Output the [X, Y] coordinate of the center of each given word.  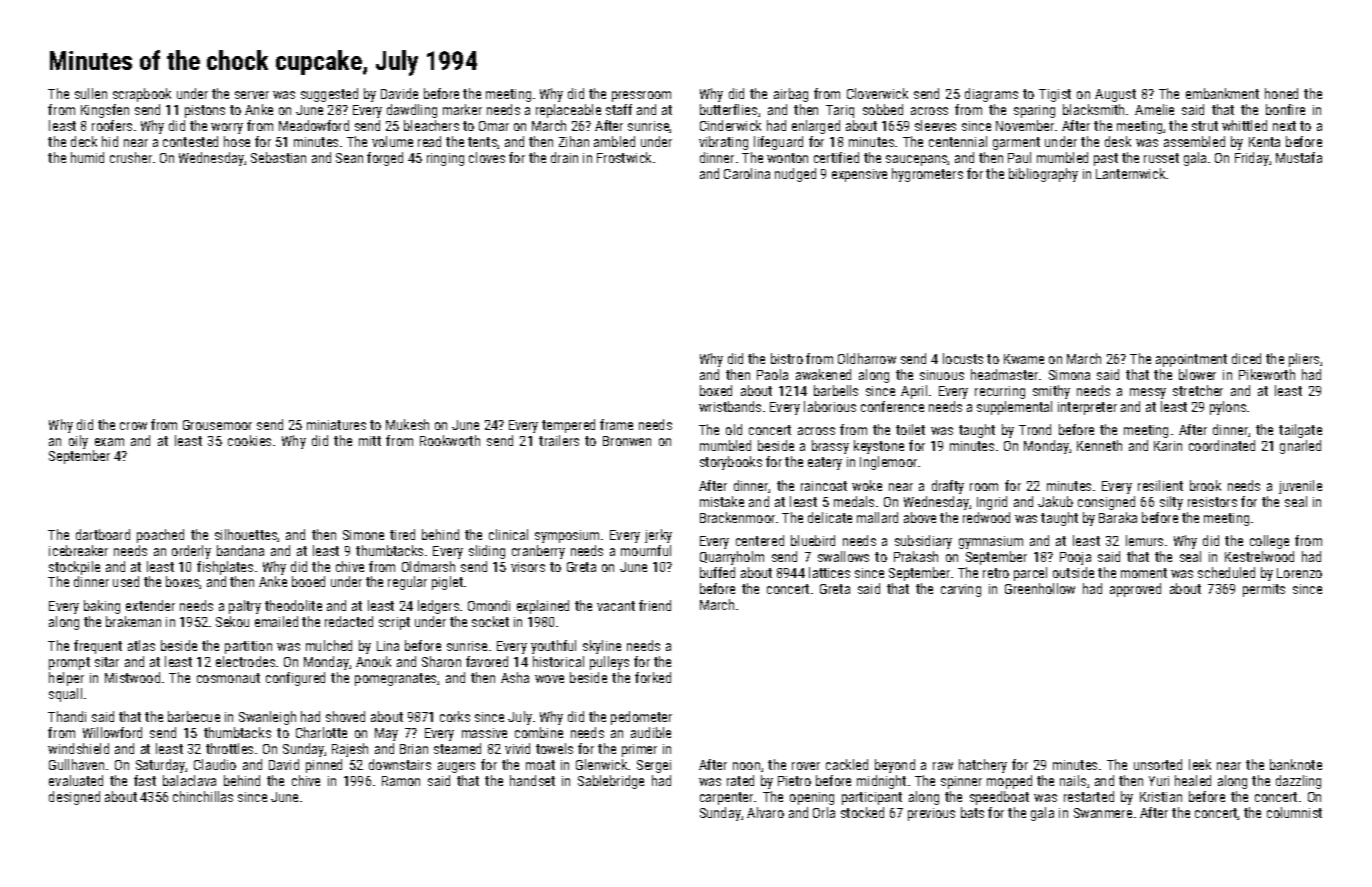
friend [655, 605]
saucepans [917, 160]
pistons [205, 111]
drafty [948, 487]
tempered [568, 426]
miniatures [336, 425]
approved [1135, 590]
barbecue [194, 716]
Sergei [654, 766]
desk [1118, 141]
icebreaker [78, 550]
